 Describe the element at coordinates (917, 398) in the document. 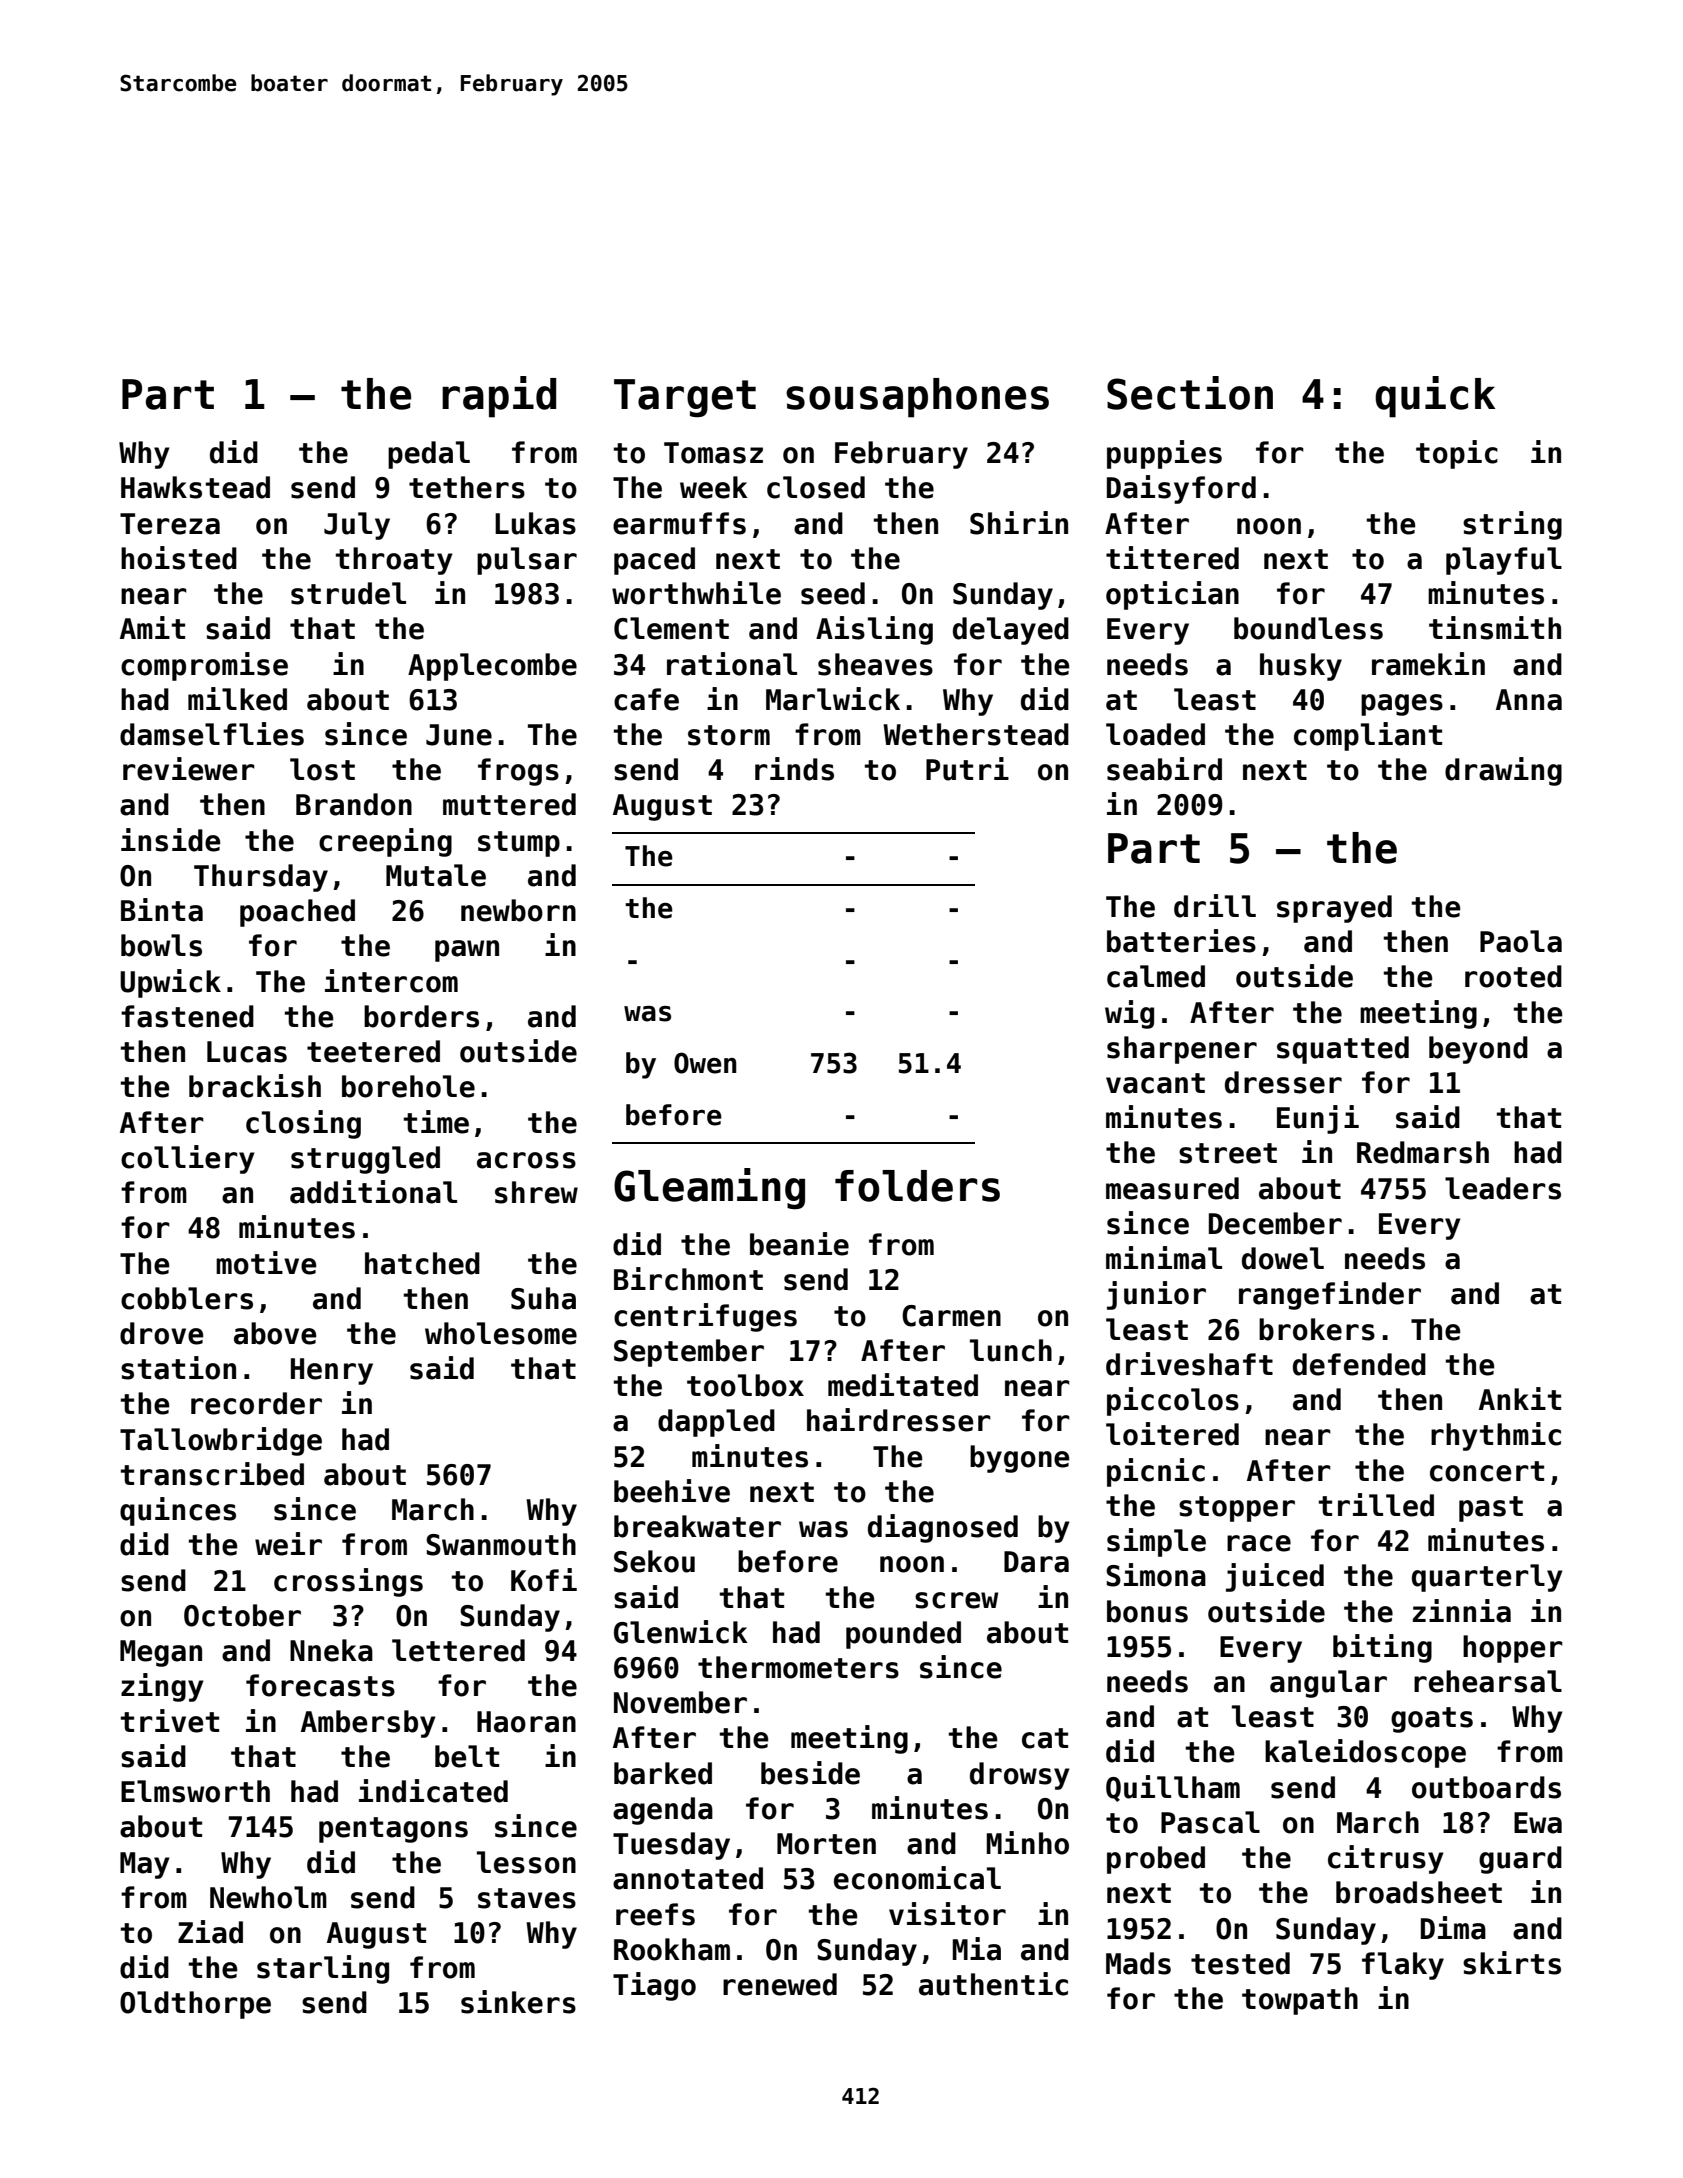

I see `sousaphones` at that location.
